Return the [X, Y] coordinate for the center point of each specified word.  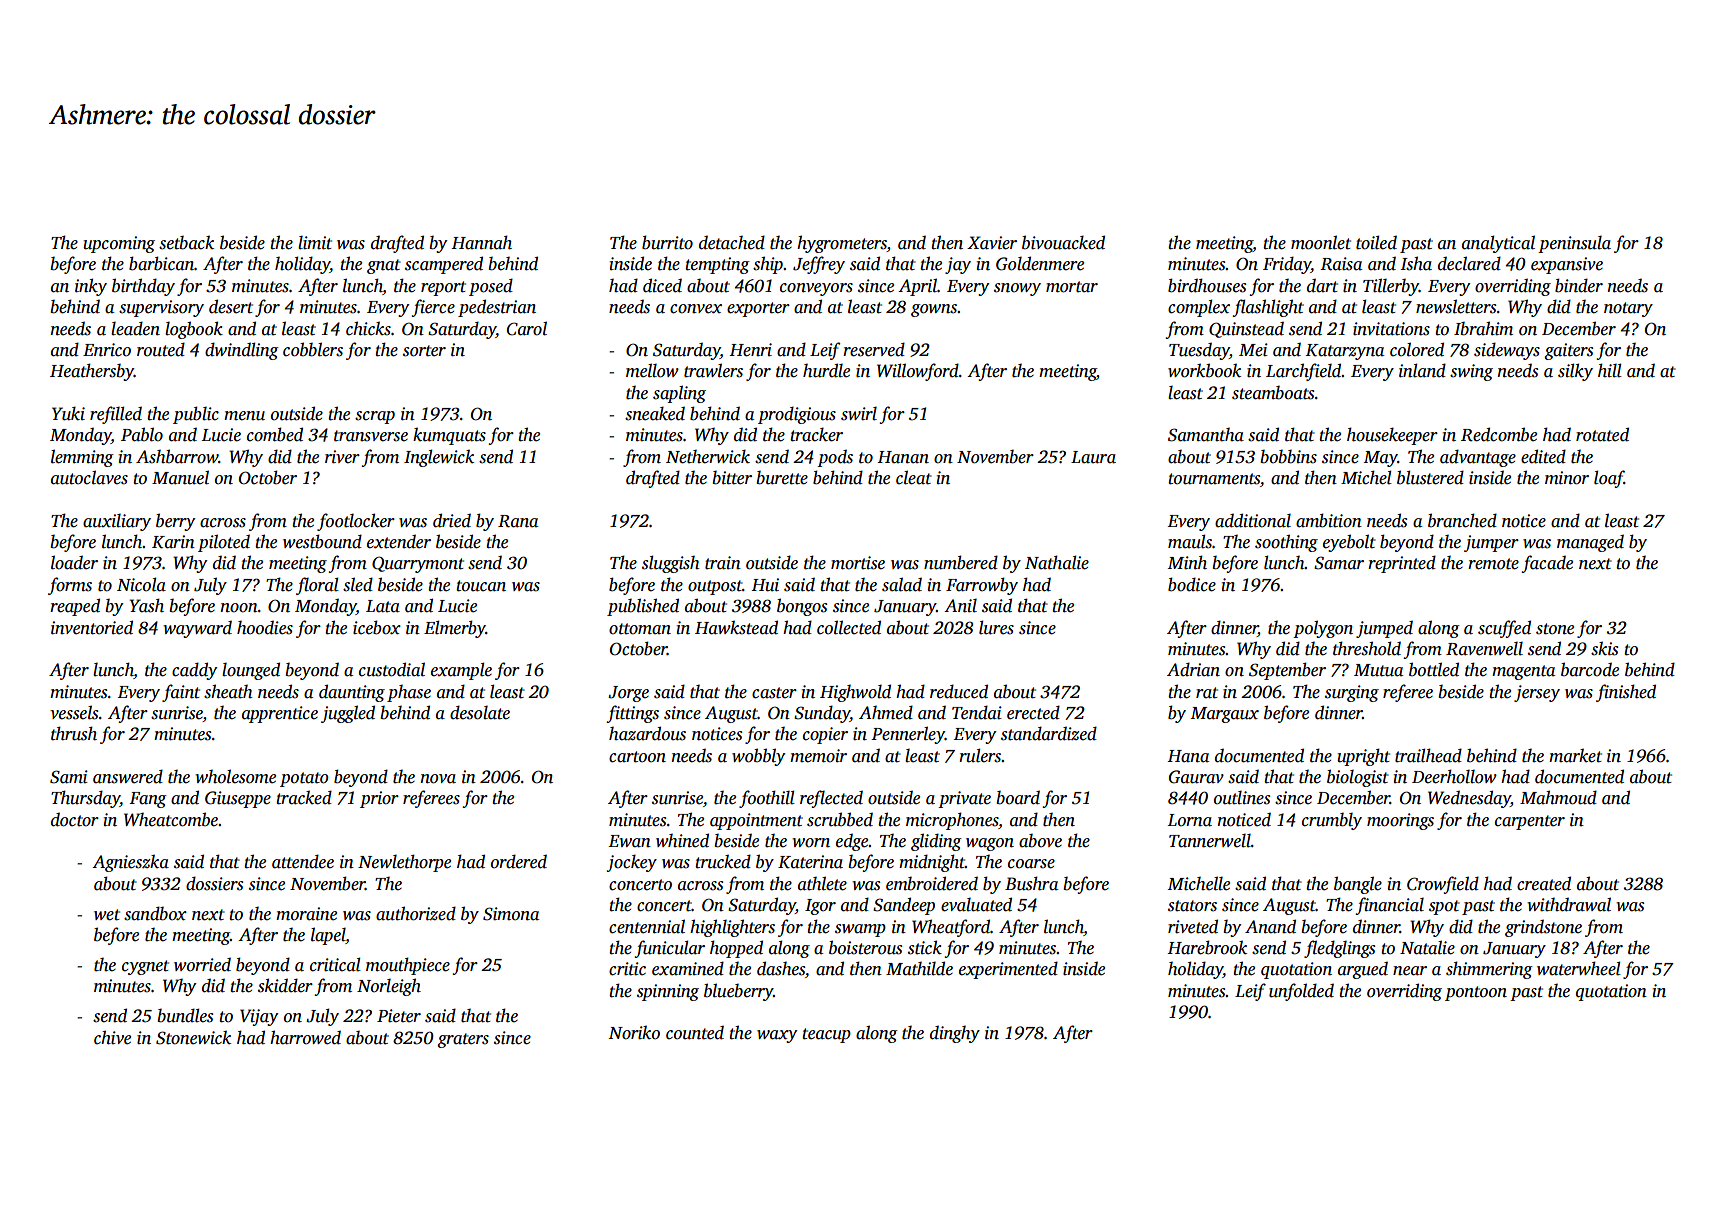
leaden [135, 328]
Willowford [918, 372]
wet [107, 915]
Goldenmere [1040, 263]
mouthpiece [408, 966]
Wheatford [951, 928]
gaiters [1568, 351]
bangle [1358, 885]
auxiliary [117, 522]
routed [161, 349]
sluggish [671, 564]
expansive [1567, 265]
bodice [1192, 584]
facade [1547, 564]
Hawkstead [736, 627]
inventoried [92, 627]
